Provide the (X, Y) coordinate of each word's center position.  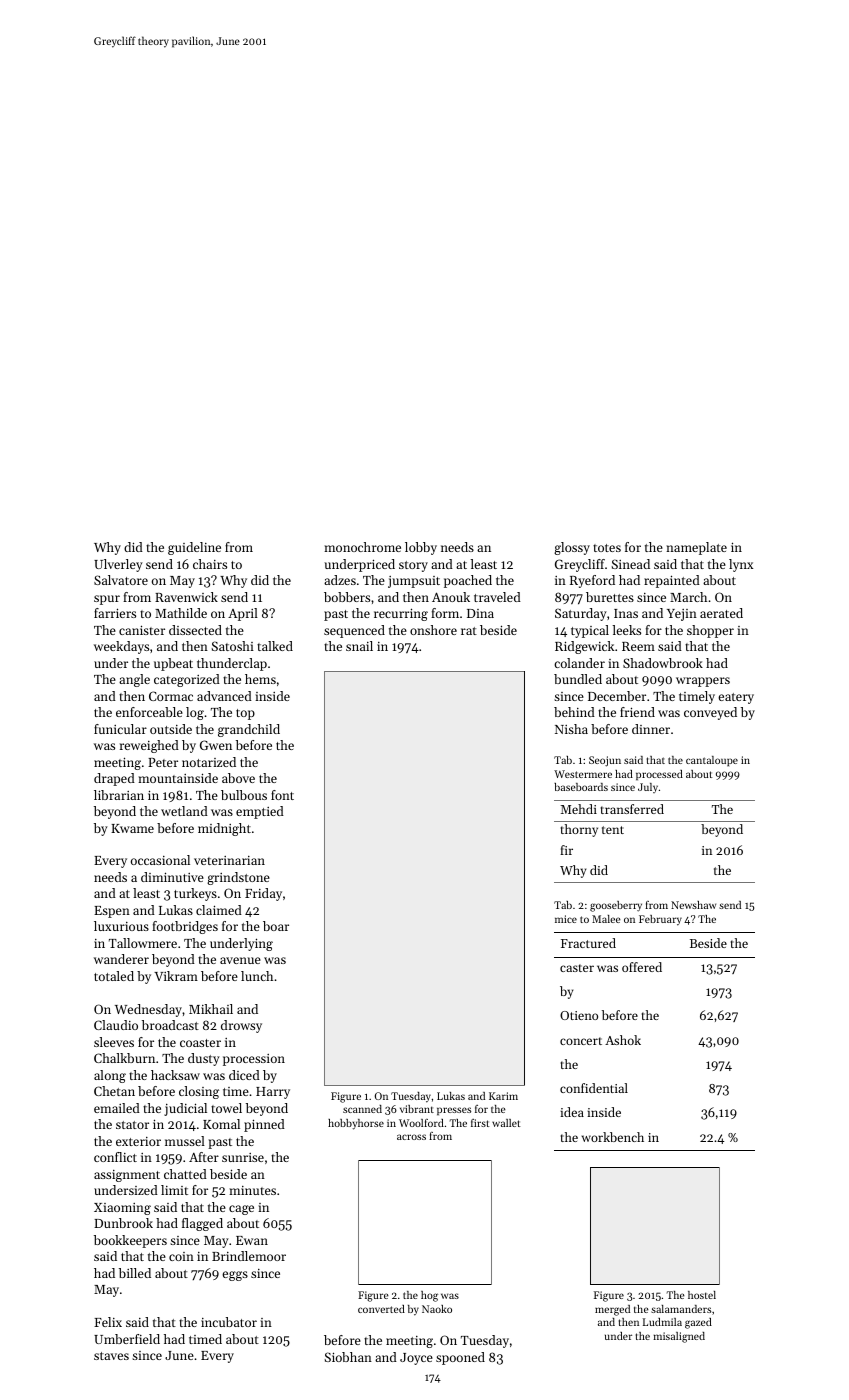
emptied (260, 812)
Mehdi (579, 809)
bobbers (347, 597)
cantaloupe (712, 761)
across (411, 1137)
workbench (613, 1137)
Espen (112, 912)
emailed (117, 1108)
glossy (572, 548)
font (282, 795)
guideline (194, 548)
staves (111, 1356)
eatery (736, 698)
